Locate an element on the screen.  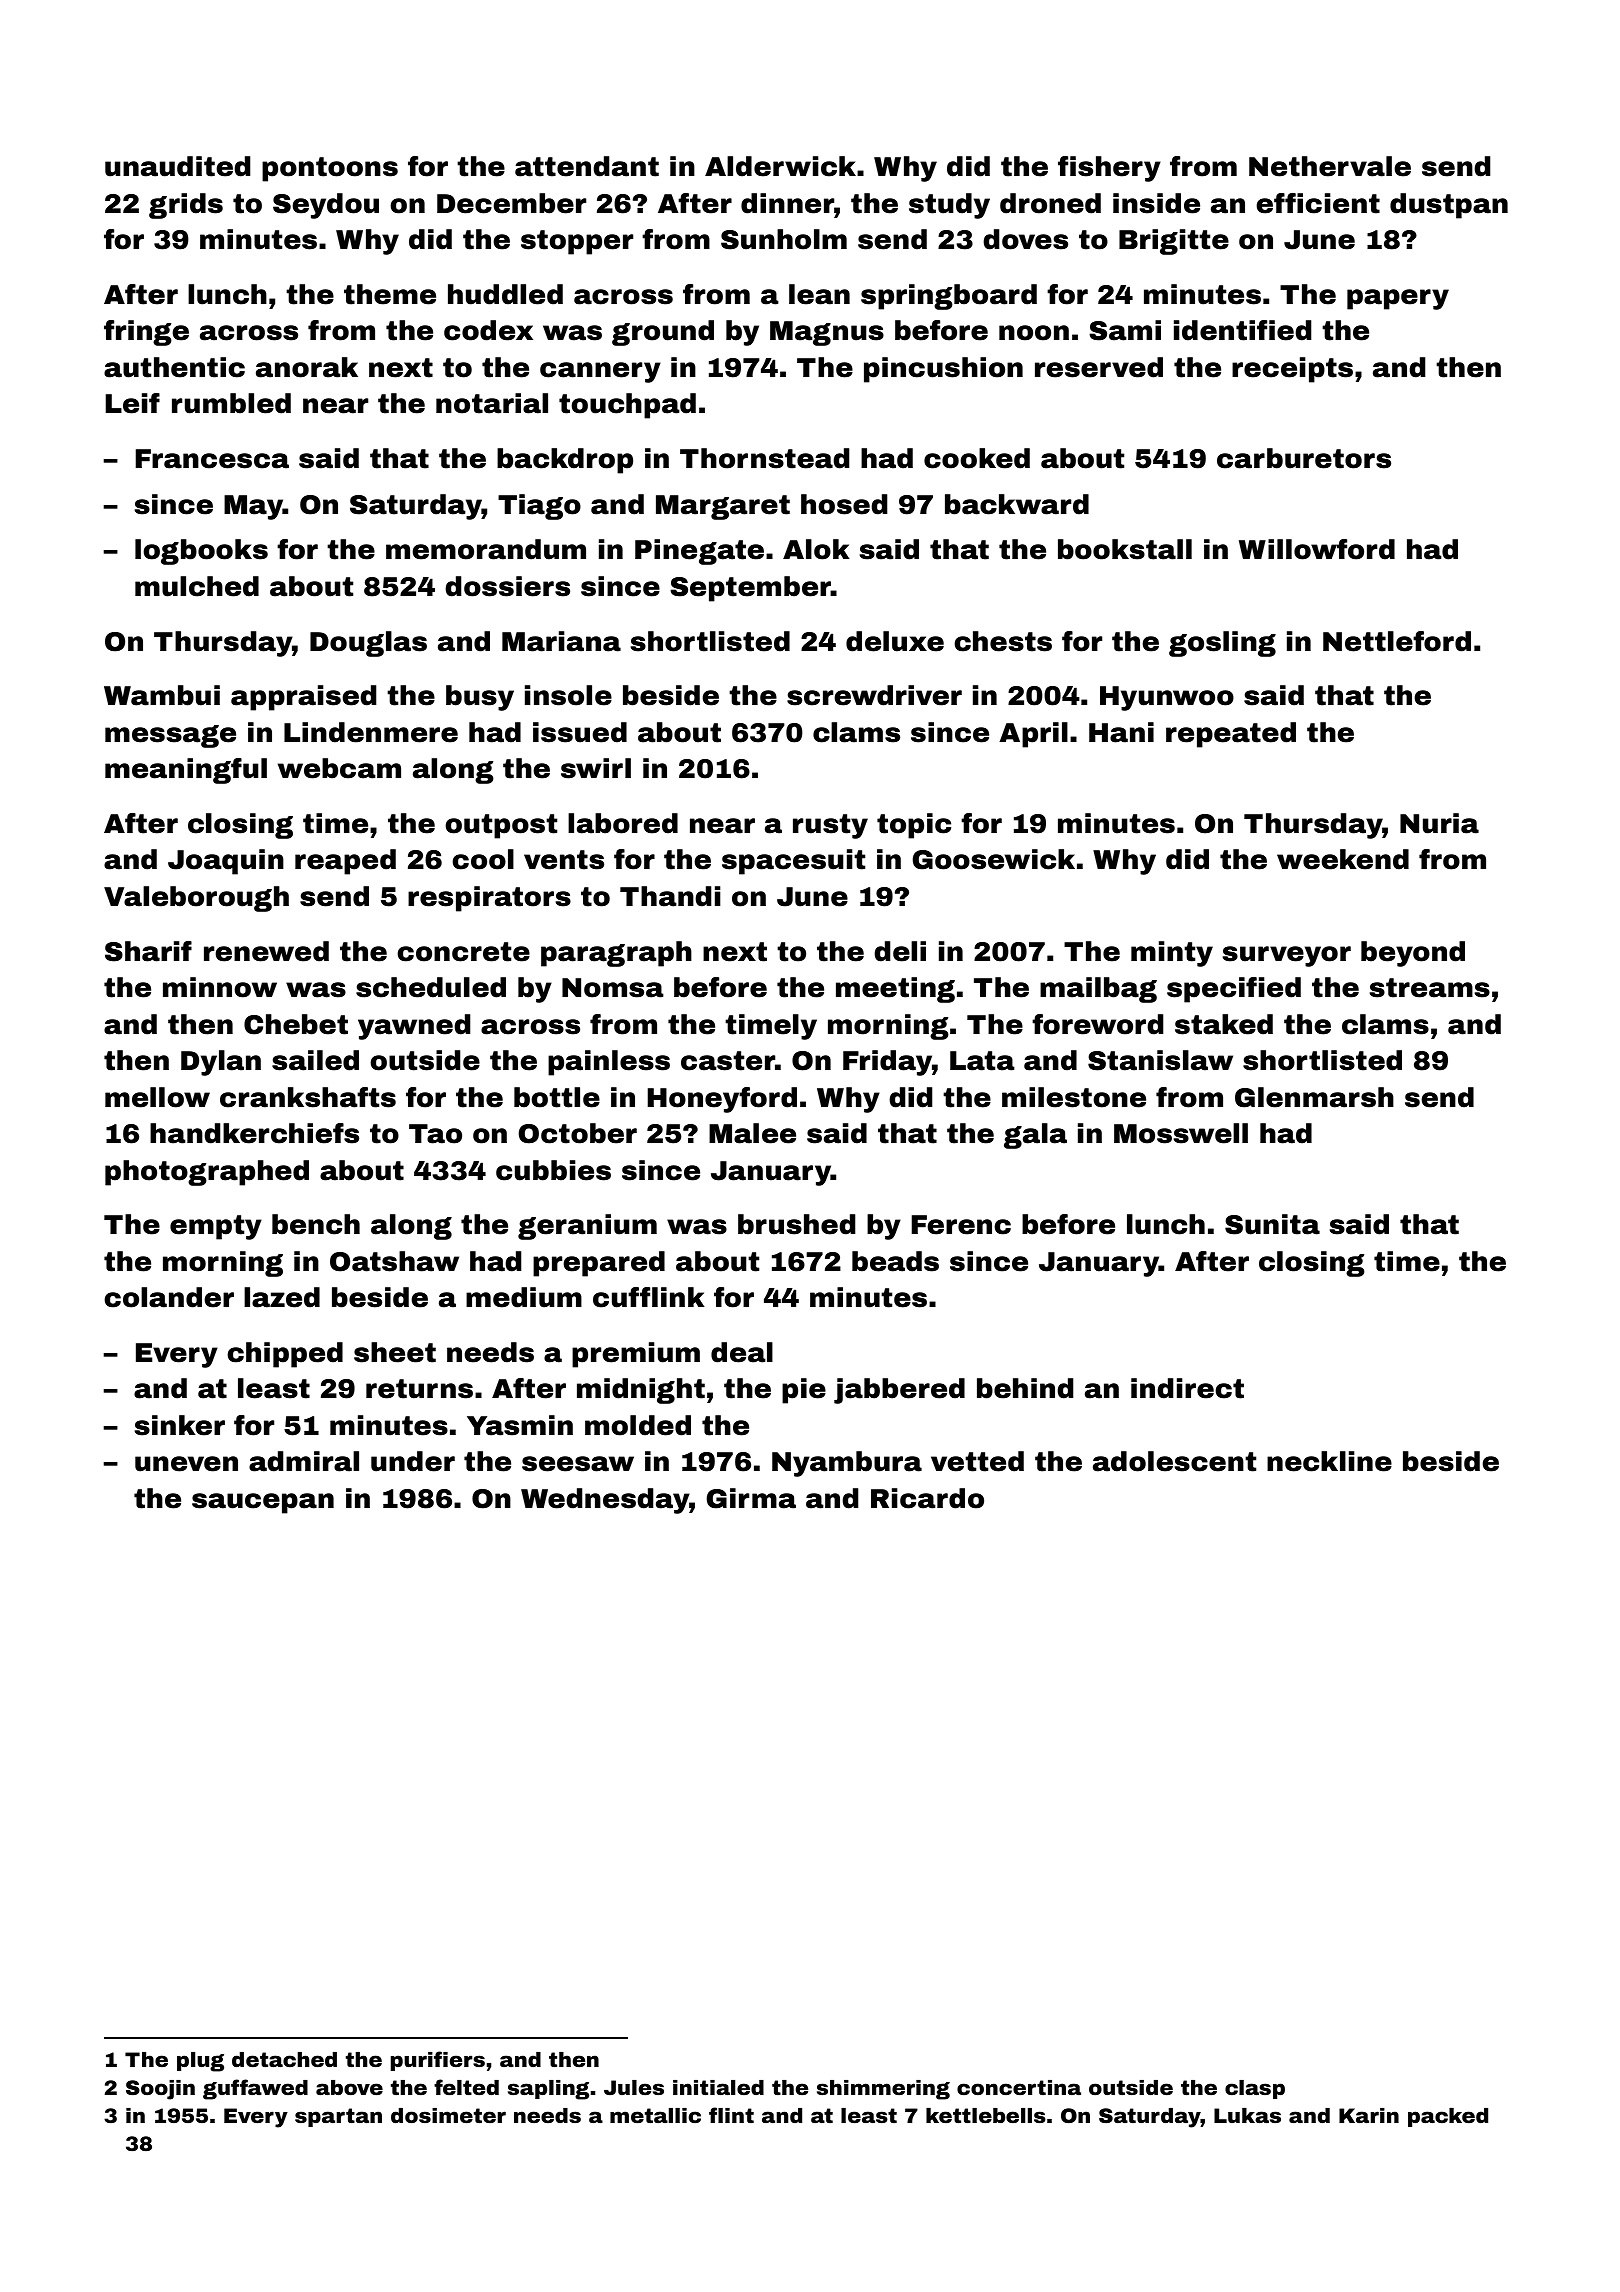
lean is located at coordinates (819, 294).
